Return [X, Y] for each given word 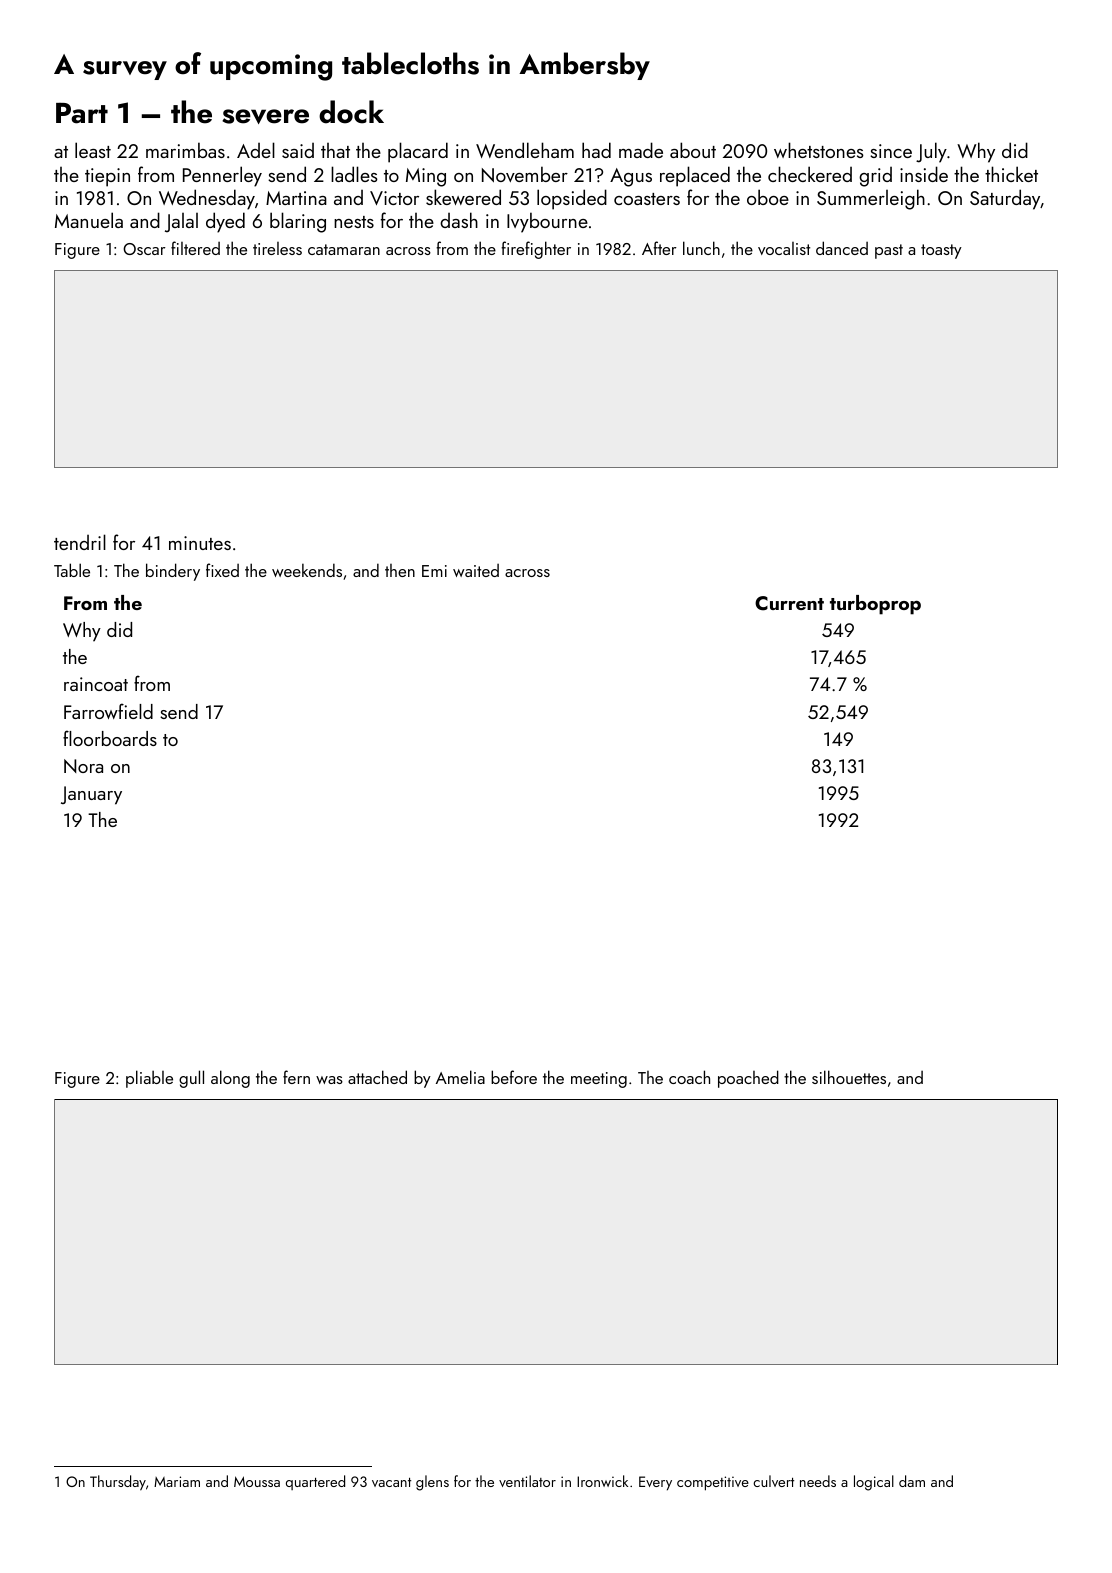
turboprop [875, 605]
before [514, 1077]
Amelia [460, 1077]
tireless [277, 248]
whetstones [819, 150]
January [91, 795]
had [596, 150]
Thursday [118, 1483]
